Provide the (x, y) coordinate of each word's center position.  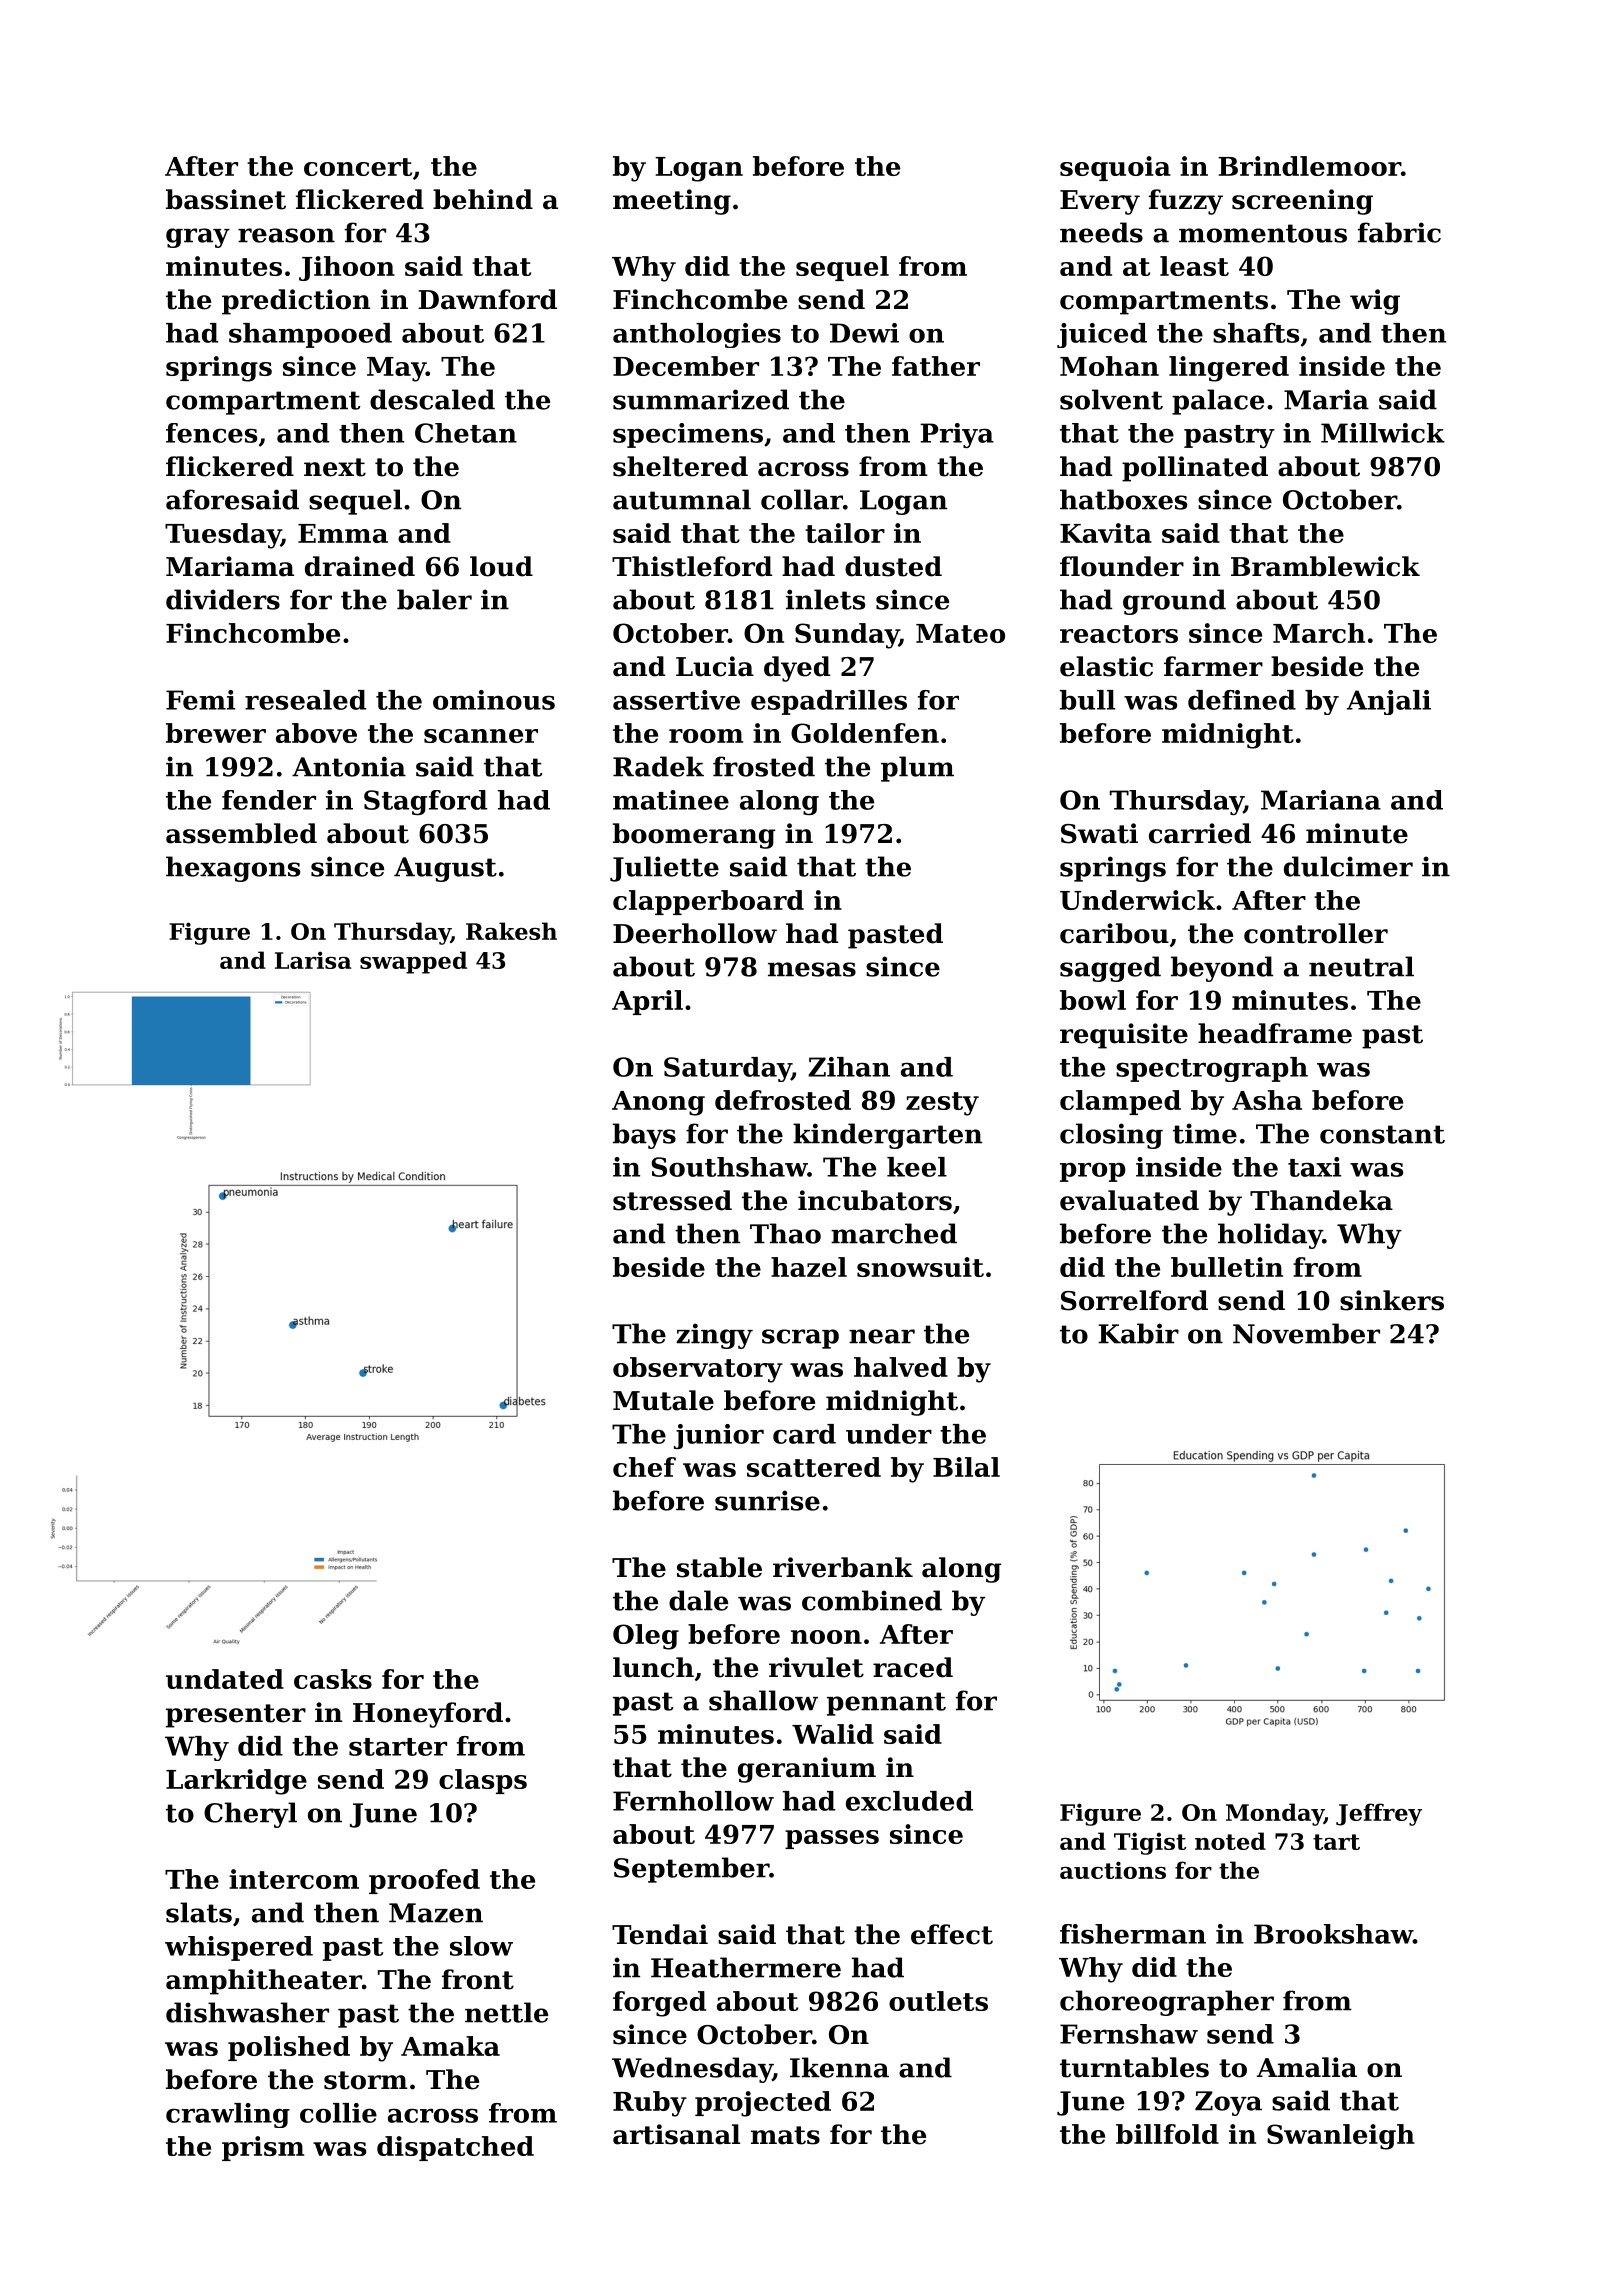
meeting (672, 202)
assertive (676, 700)
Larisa (313, 960)
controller (1316, 933)
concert (358, 167)
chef (644, 1467)
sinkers (1392, 1300)
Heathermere (746, 1967)
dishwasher (247, 2012)
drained (360, 566)
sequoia (1115, 168)
